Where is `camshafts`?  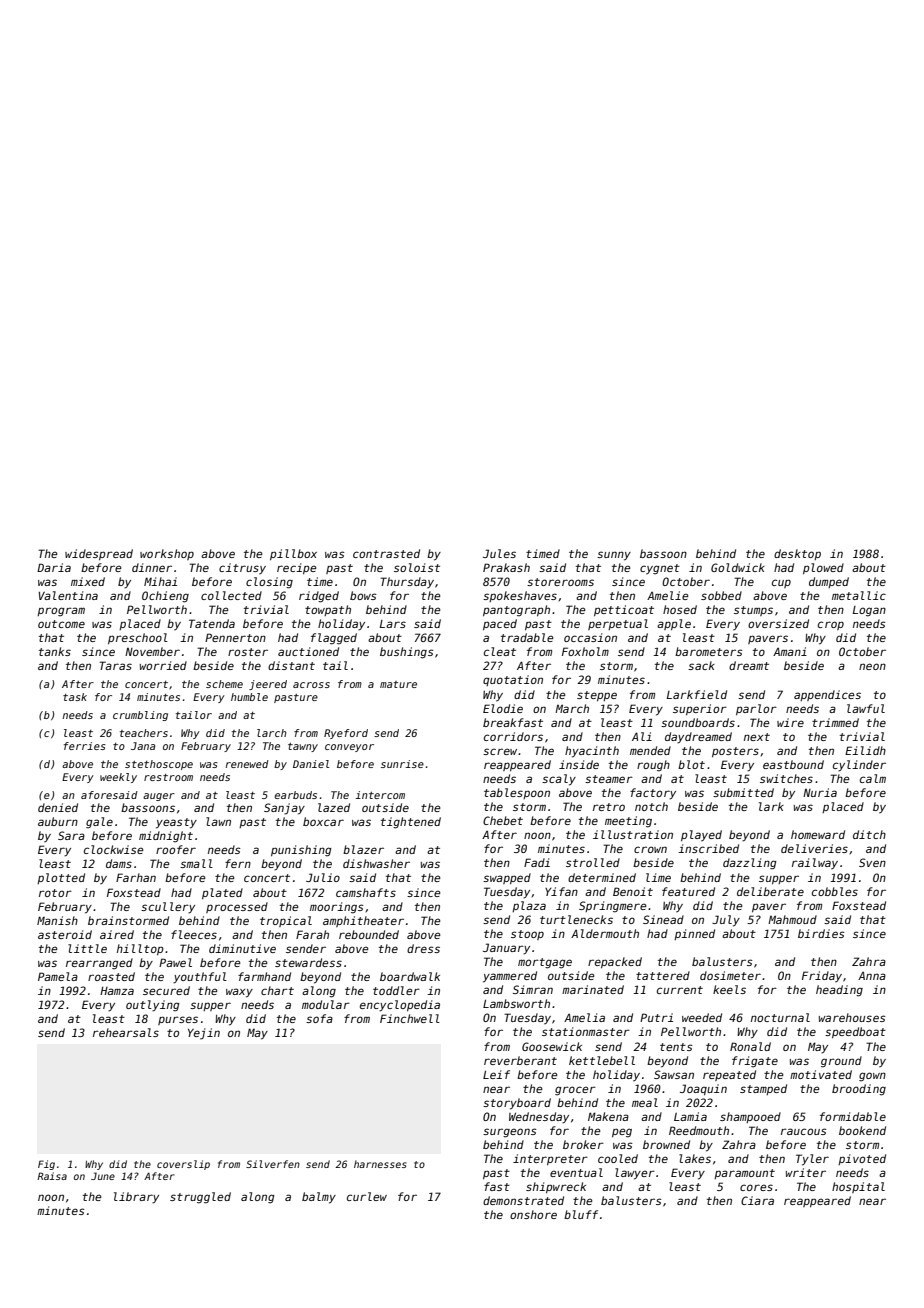
camshafts is located at coordinates (366, 892).
